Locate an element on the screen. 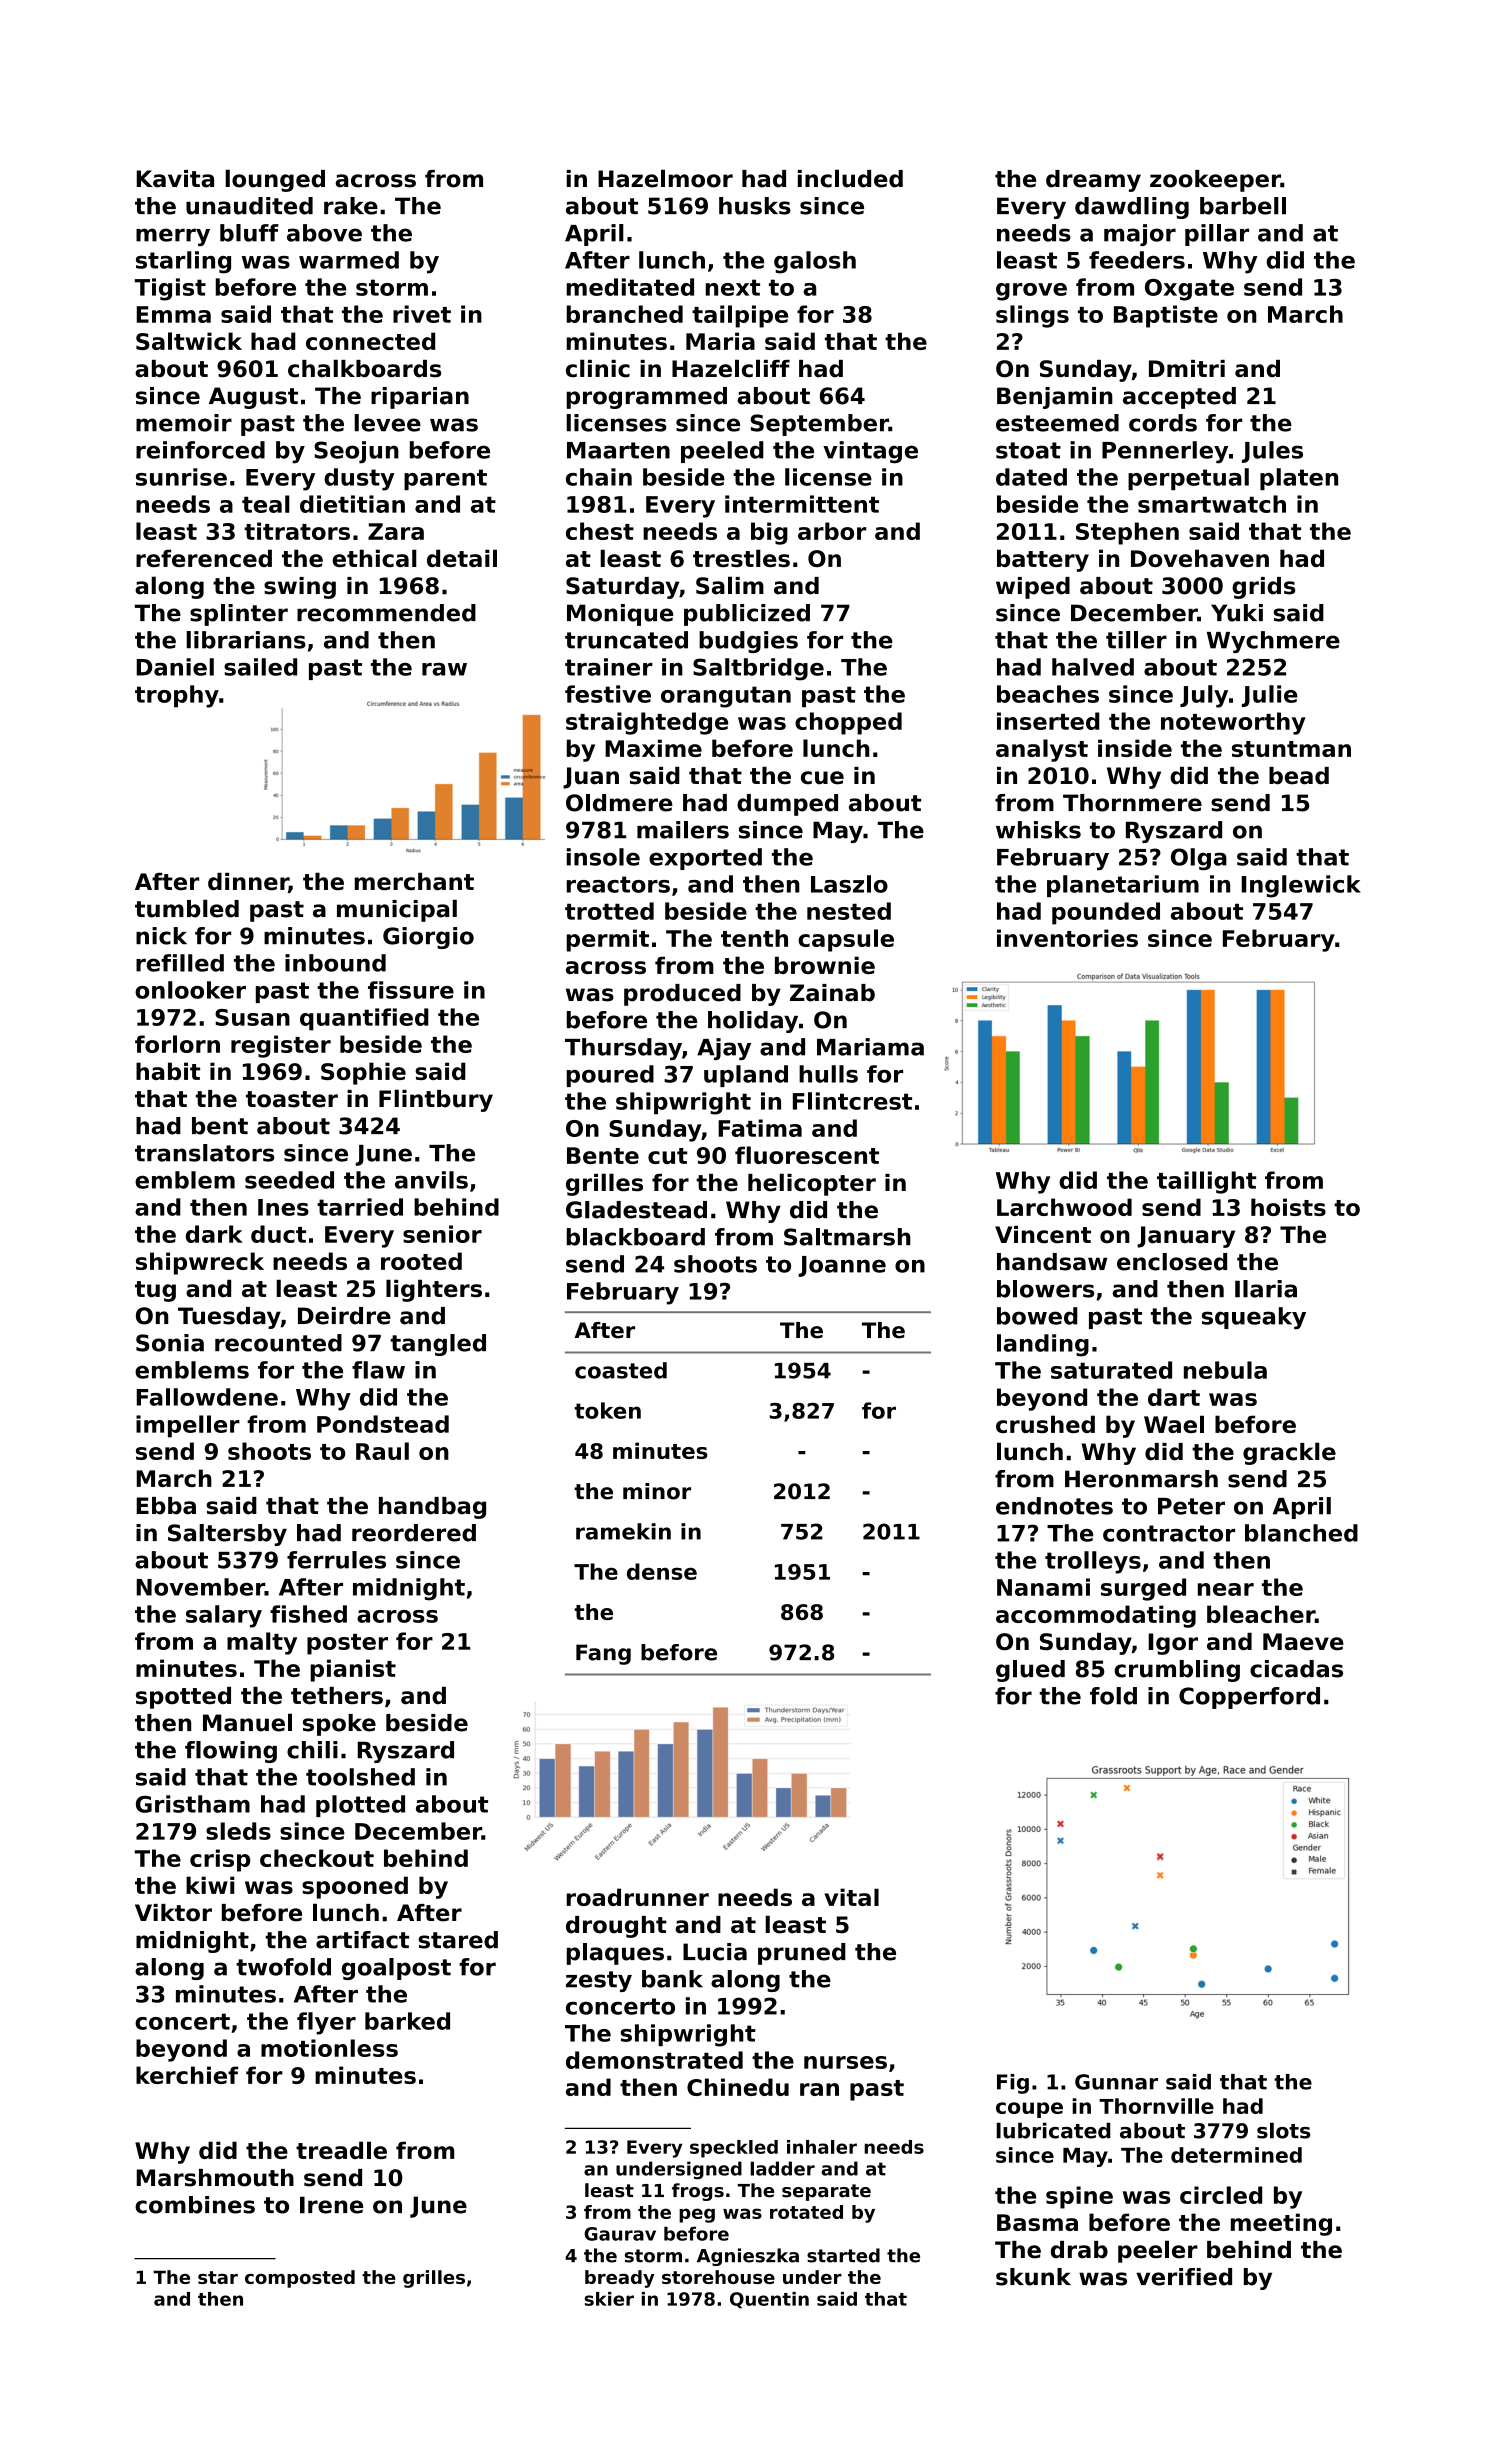 The image size is (1496, 2464). ferrules is located at coordinates (336, 1560).
